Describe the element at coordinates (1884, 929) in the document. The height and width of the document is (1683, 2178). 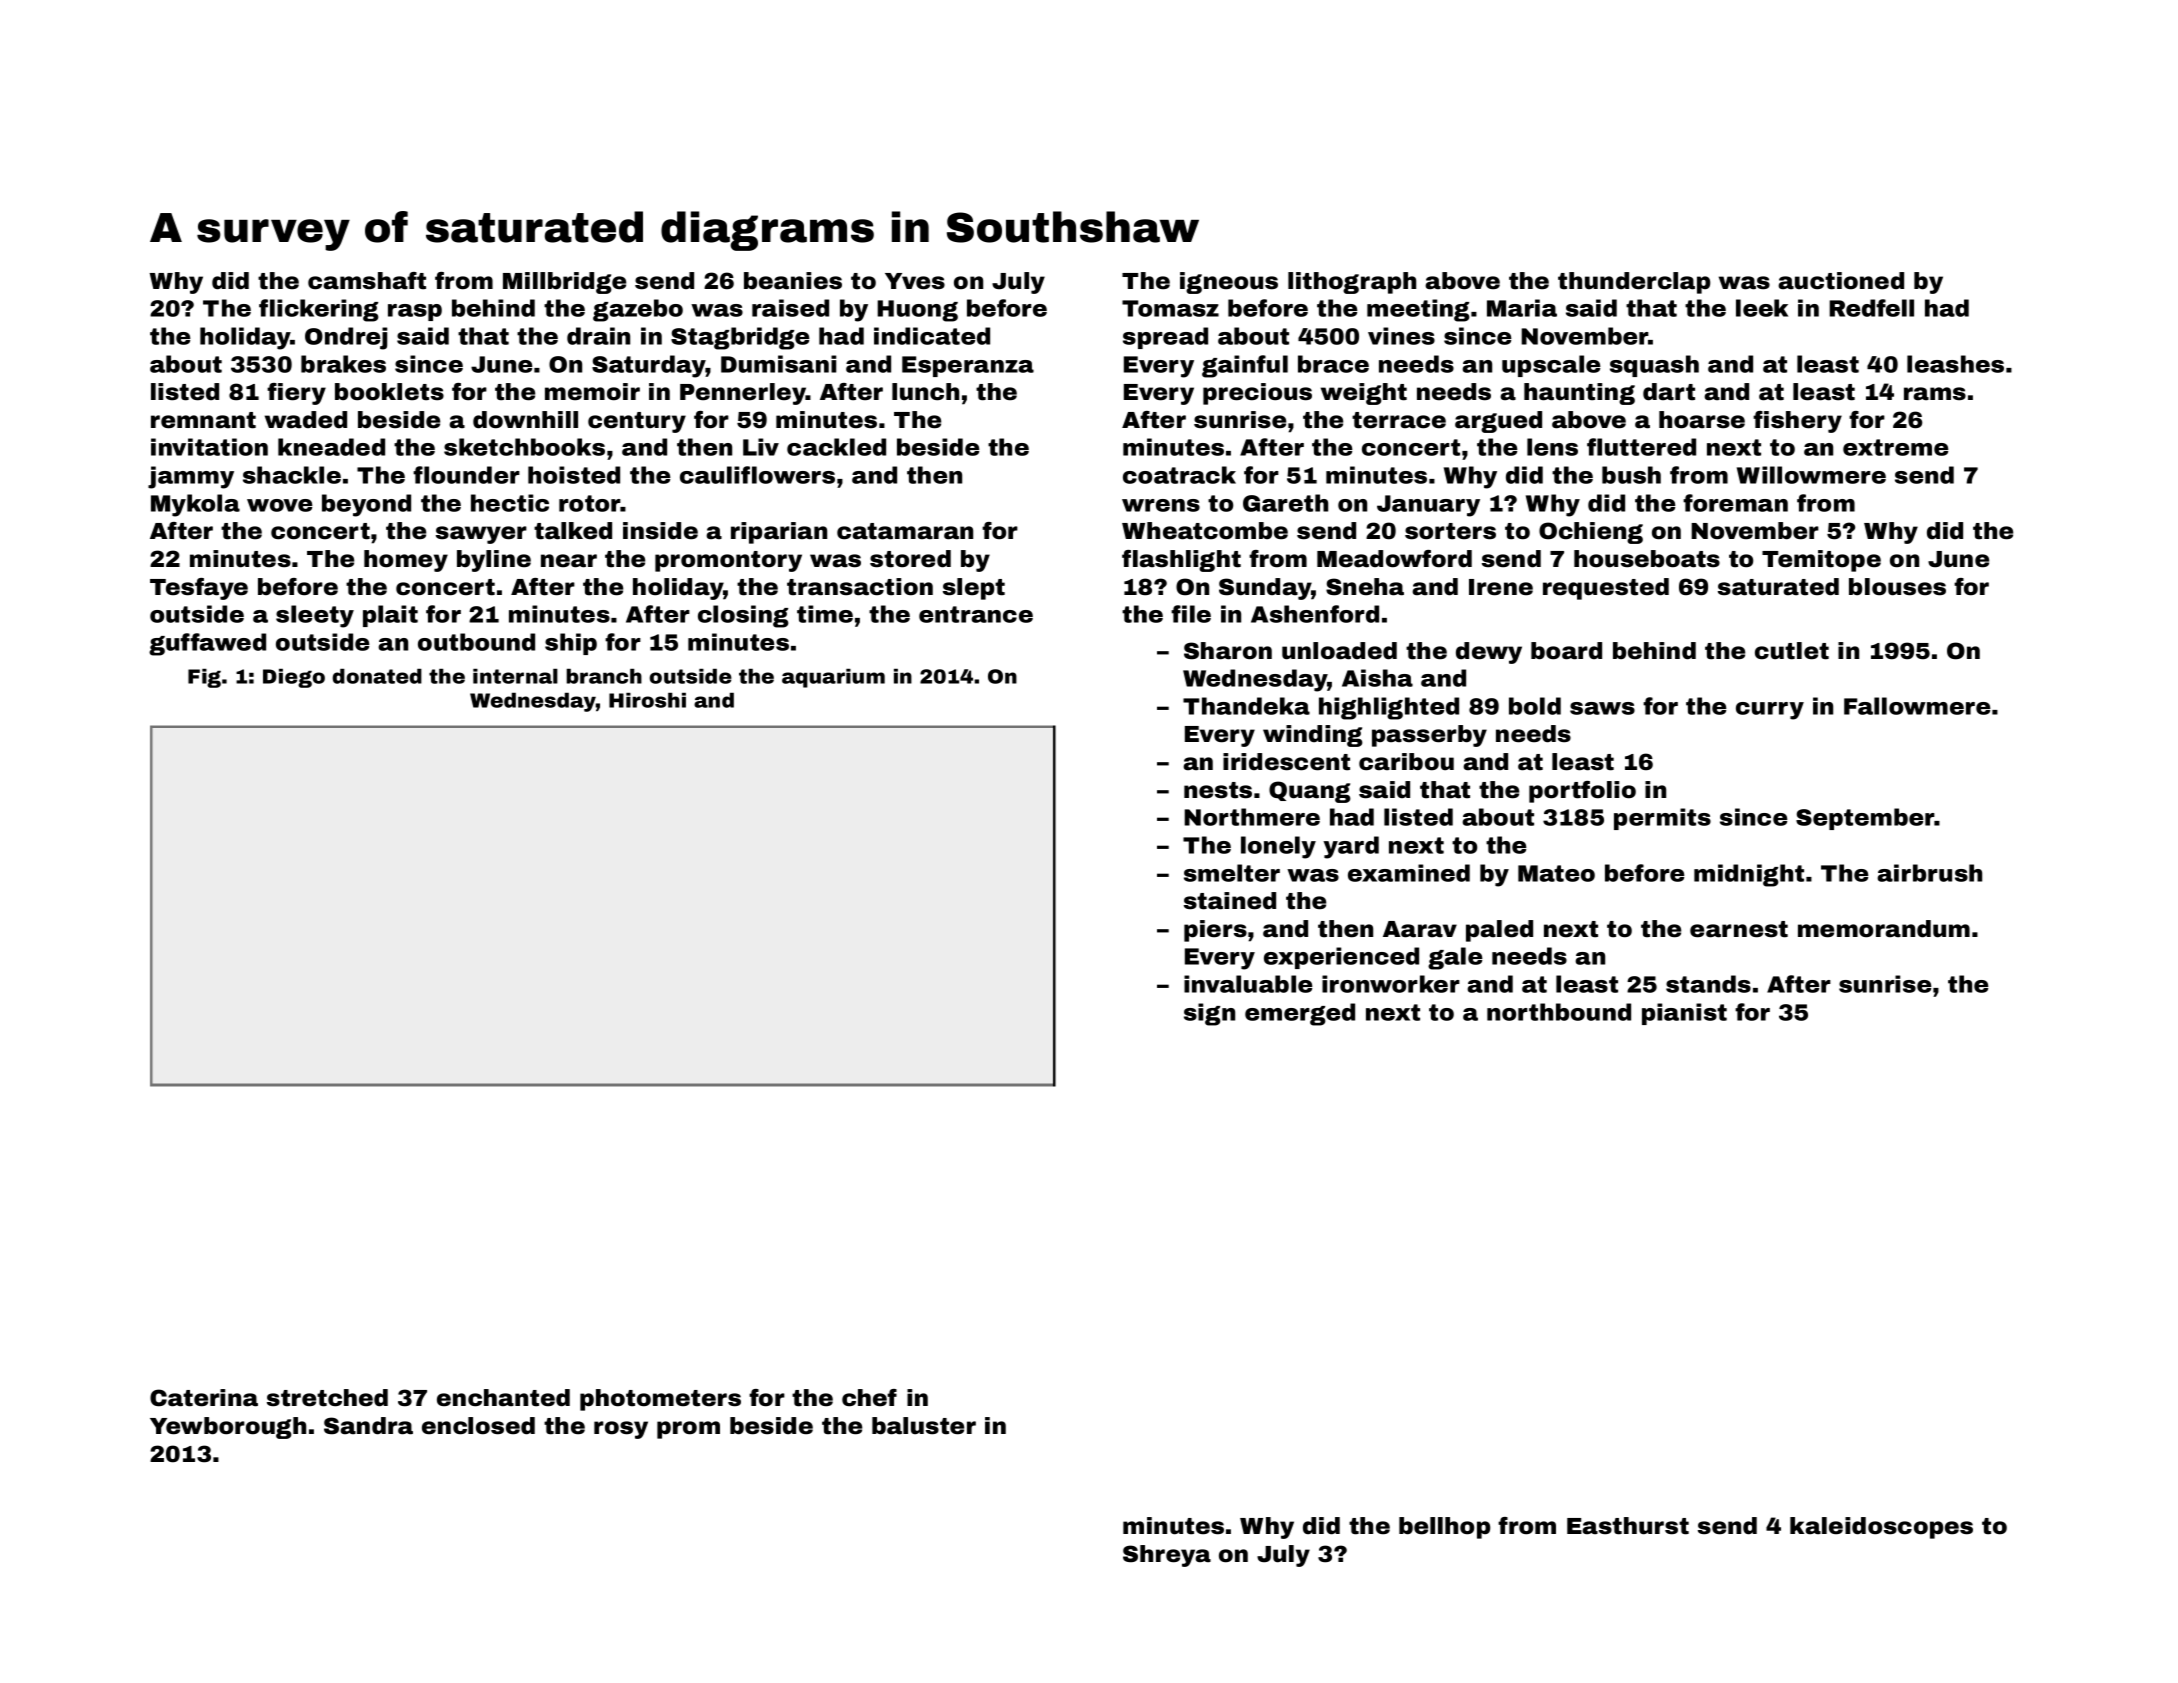
I see `memorandum` at that location.
